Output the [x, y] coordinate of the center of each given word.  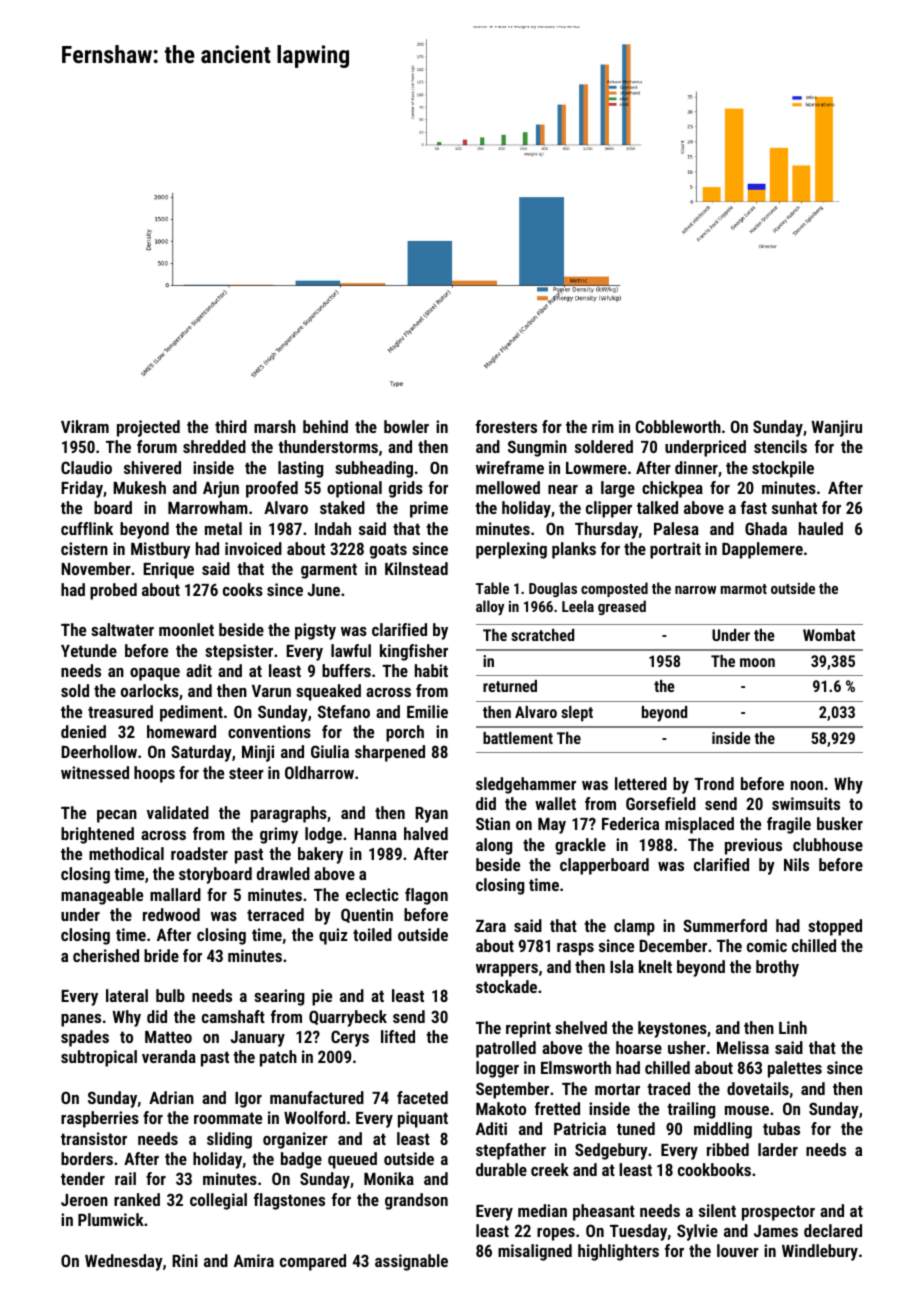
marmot [744, 589]
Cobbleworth [678, 426]
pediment [191, 713]
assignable [411, 1262]
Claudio [86, 467]
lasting [300, 469]
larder [778, 1149]
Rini [185, 1260]
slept [577, 714]
